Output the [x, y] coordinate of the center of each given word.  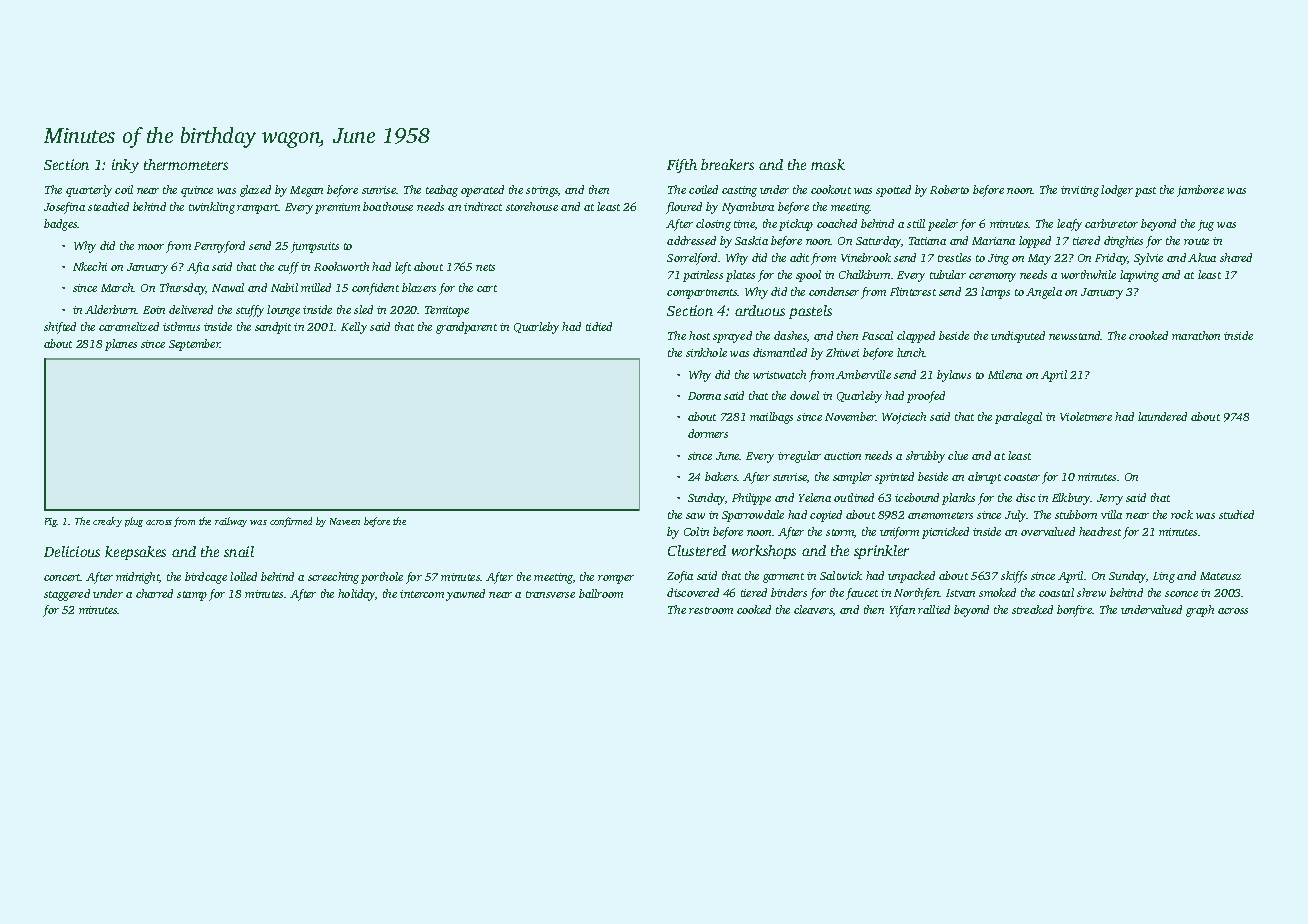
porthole [382, 578]
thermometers [186, 164]
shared [1236, 257]
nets [485, 267]
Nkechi [90, 266]
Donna [704, 396]
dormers [708, 433]
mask [828, 164]
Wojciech [904, 418]
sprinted [894, 478]
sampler [852, 478]
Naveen [345, 521]
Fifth [682, 166]
